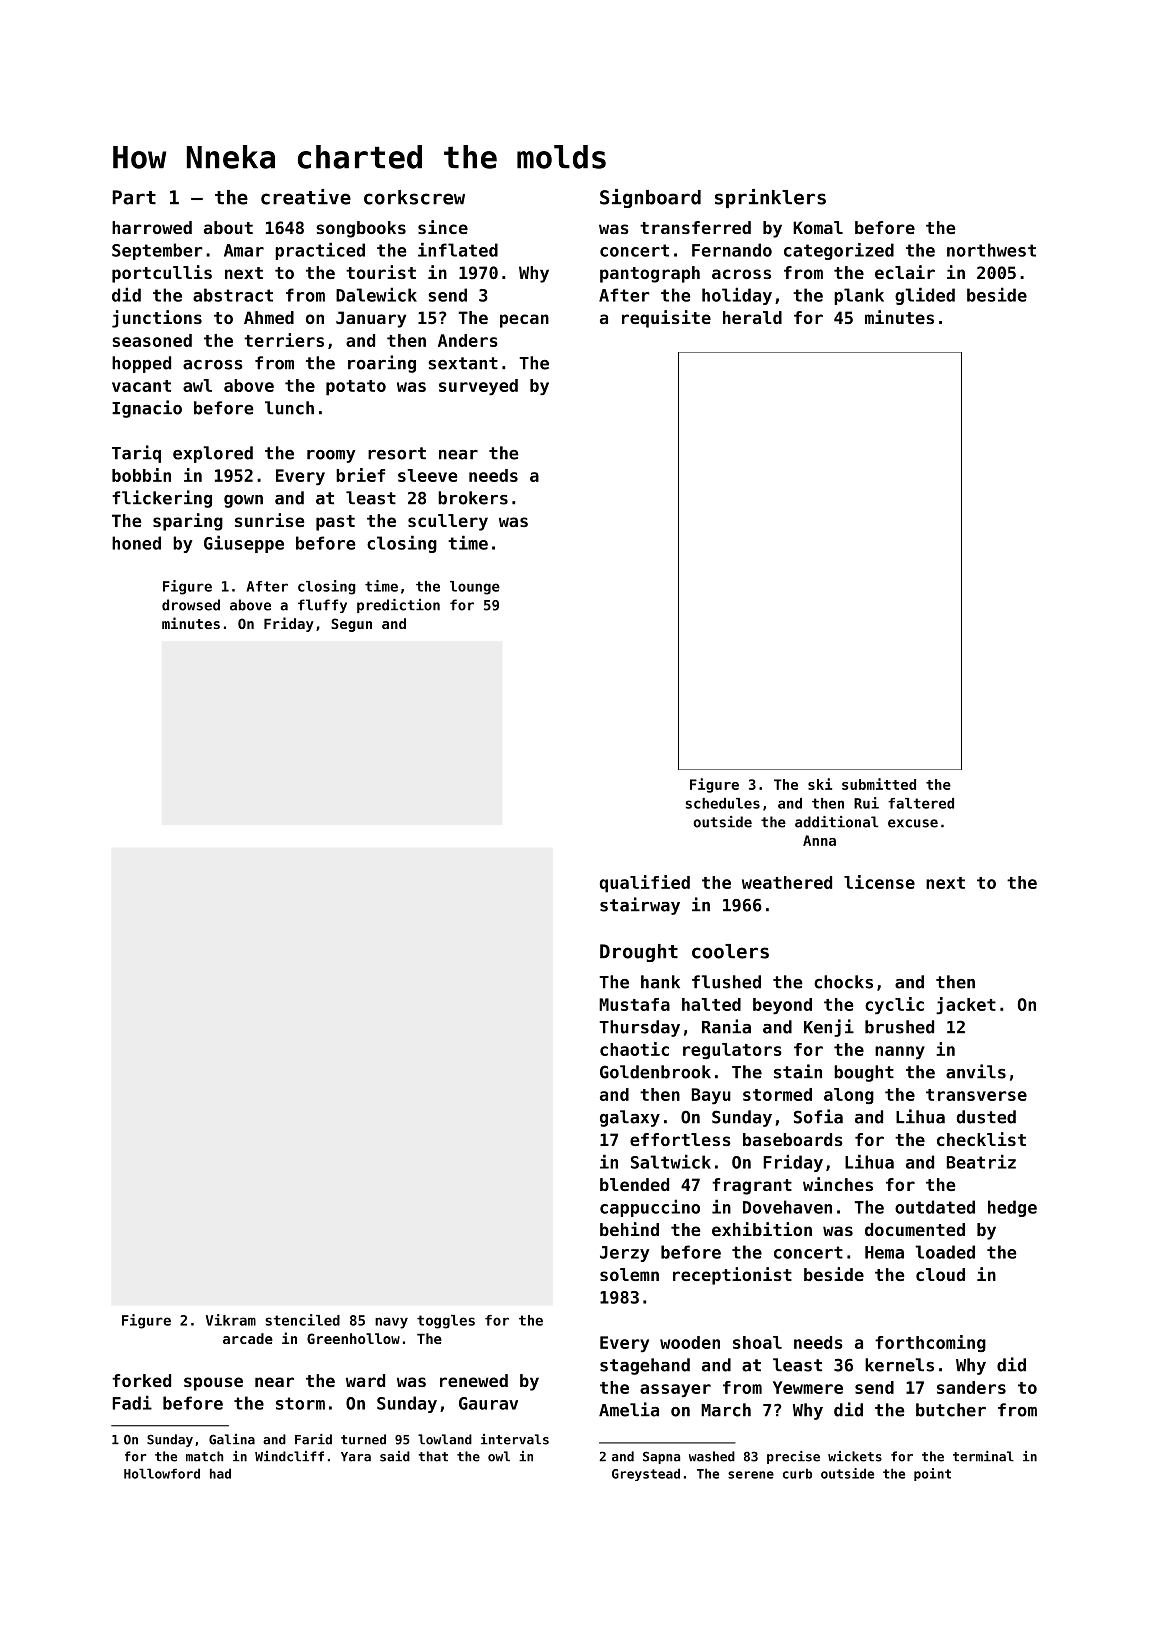  Describe the element at coordinates (925, 296) in the page. I see `glided` at that location.
